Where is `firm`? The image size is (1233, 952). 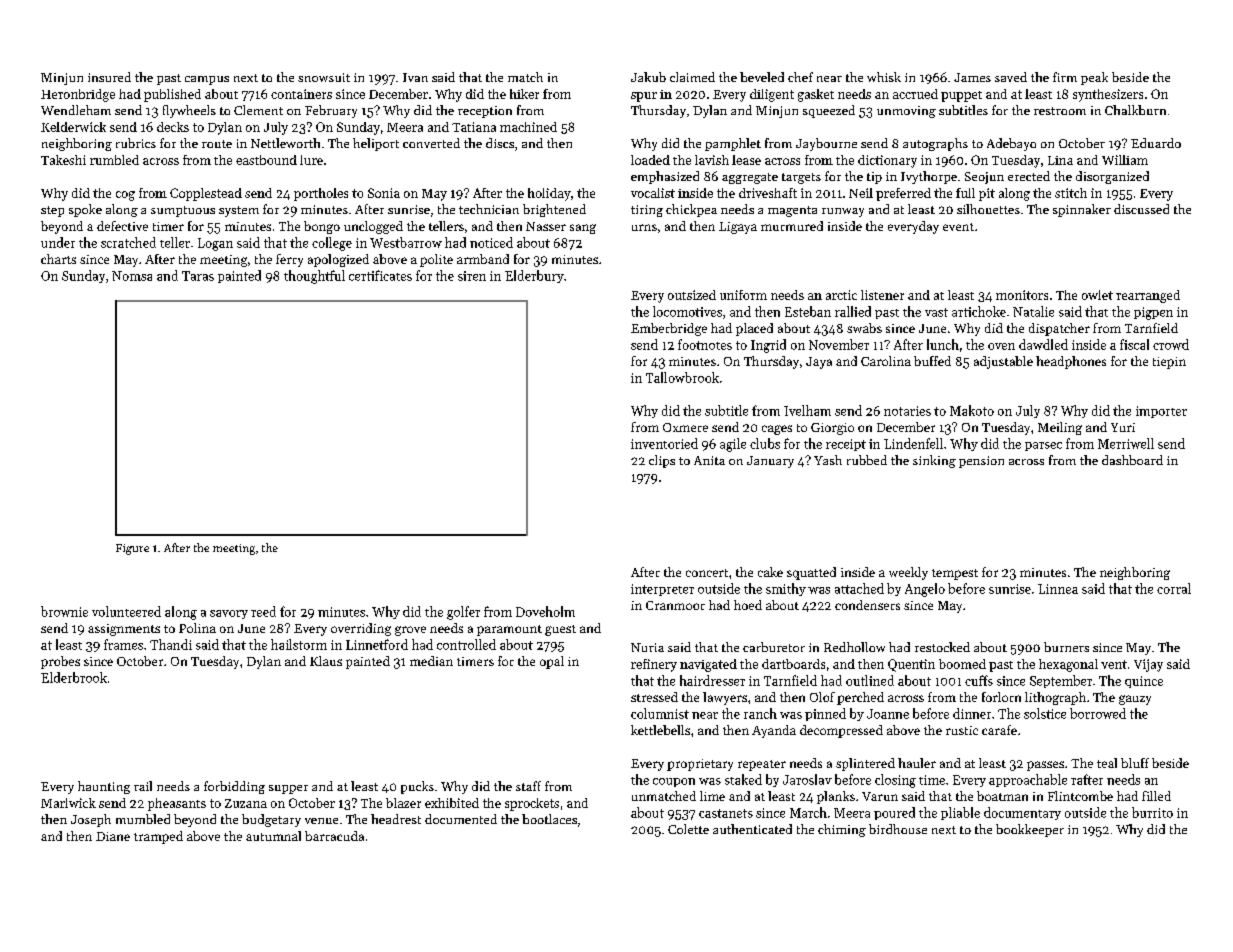 firm is located at coordinates (1065, 77).
